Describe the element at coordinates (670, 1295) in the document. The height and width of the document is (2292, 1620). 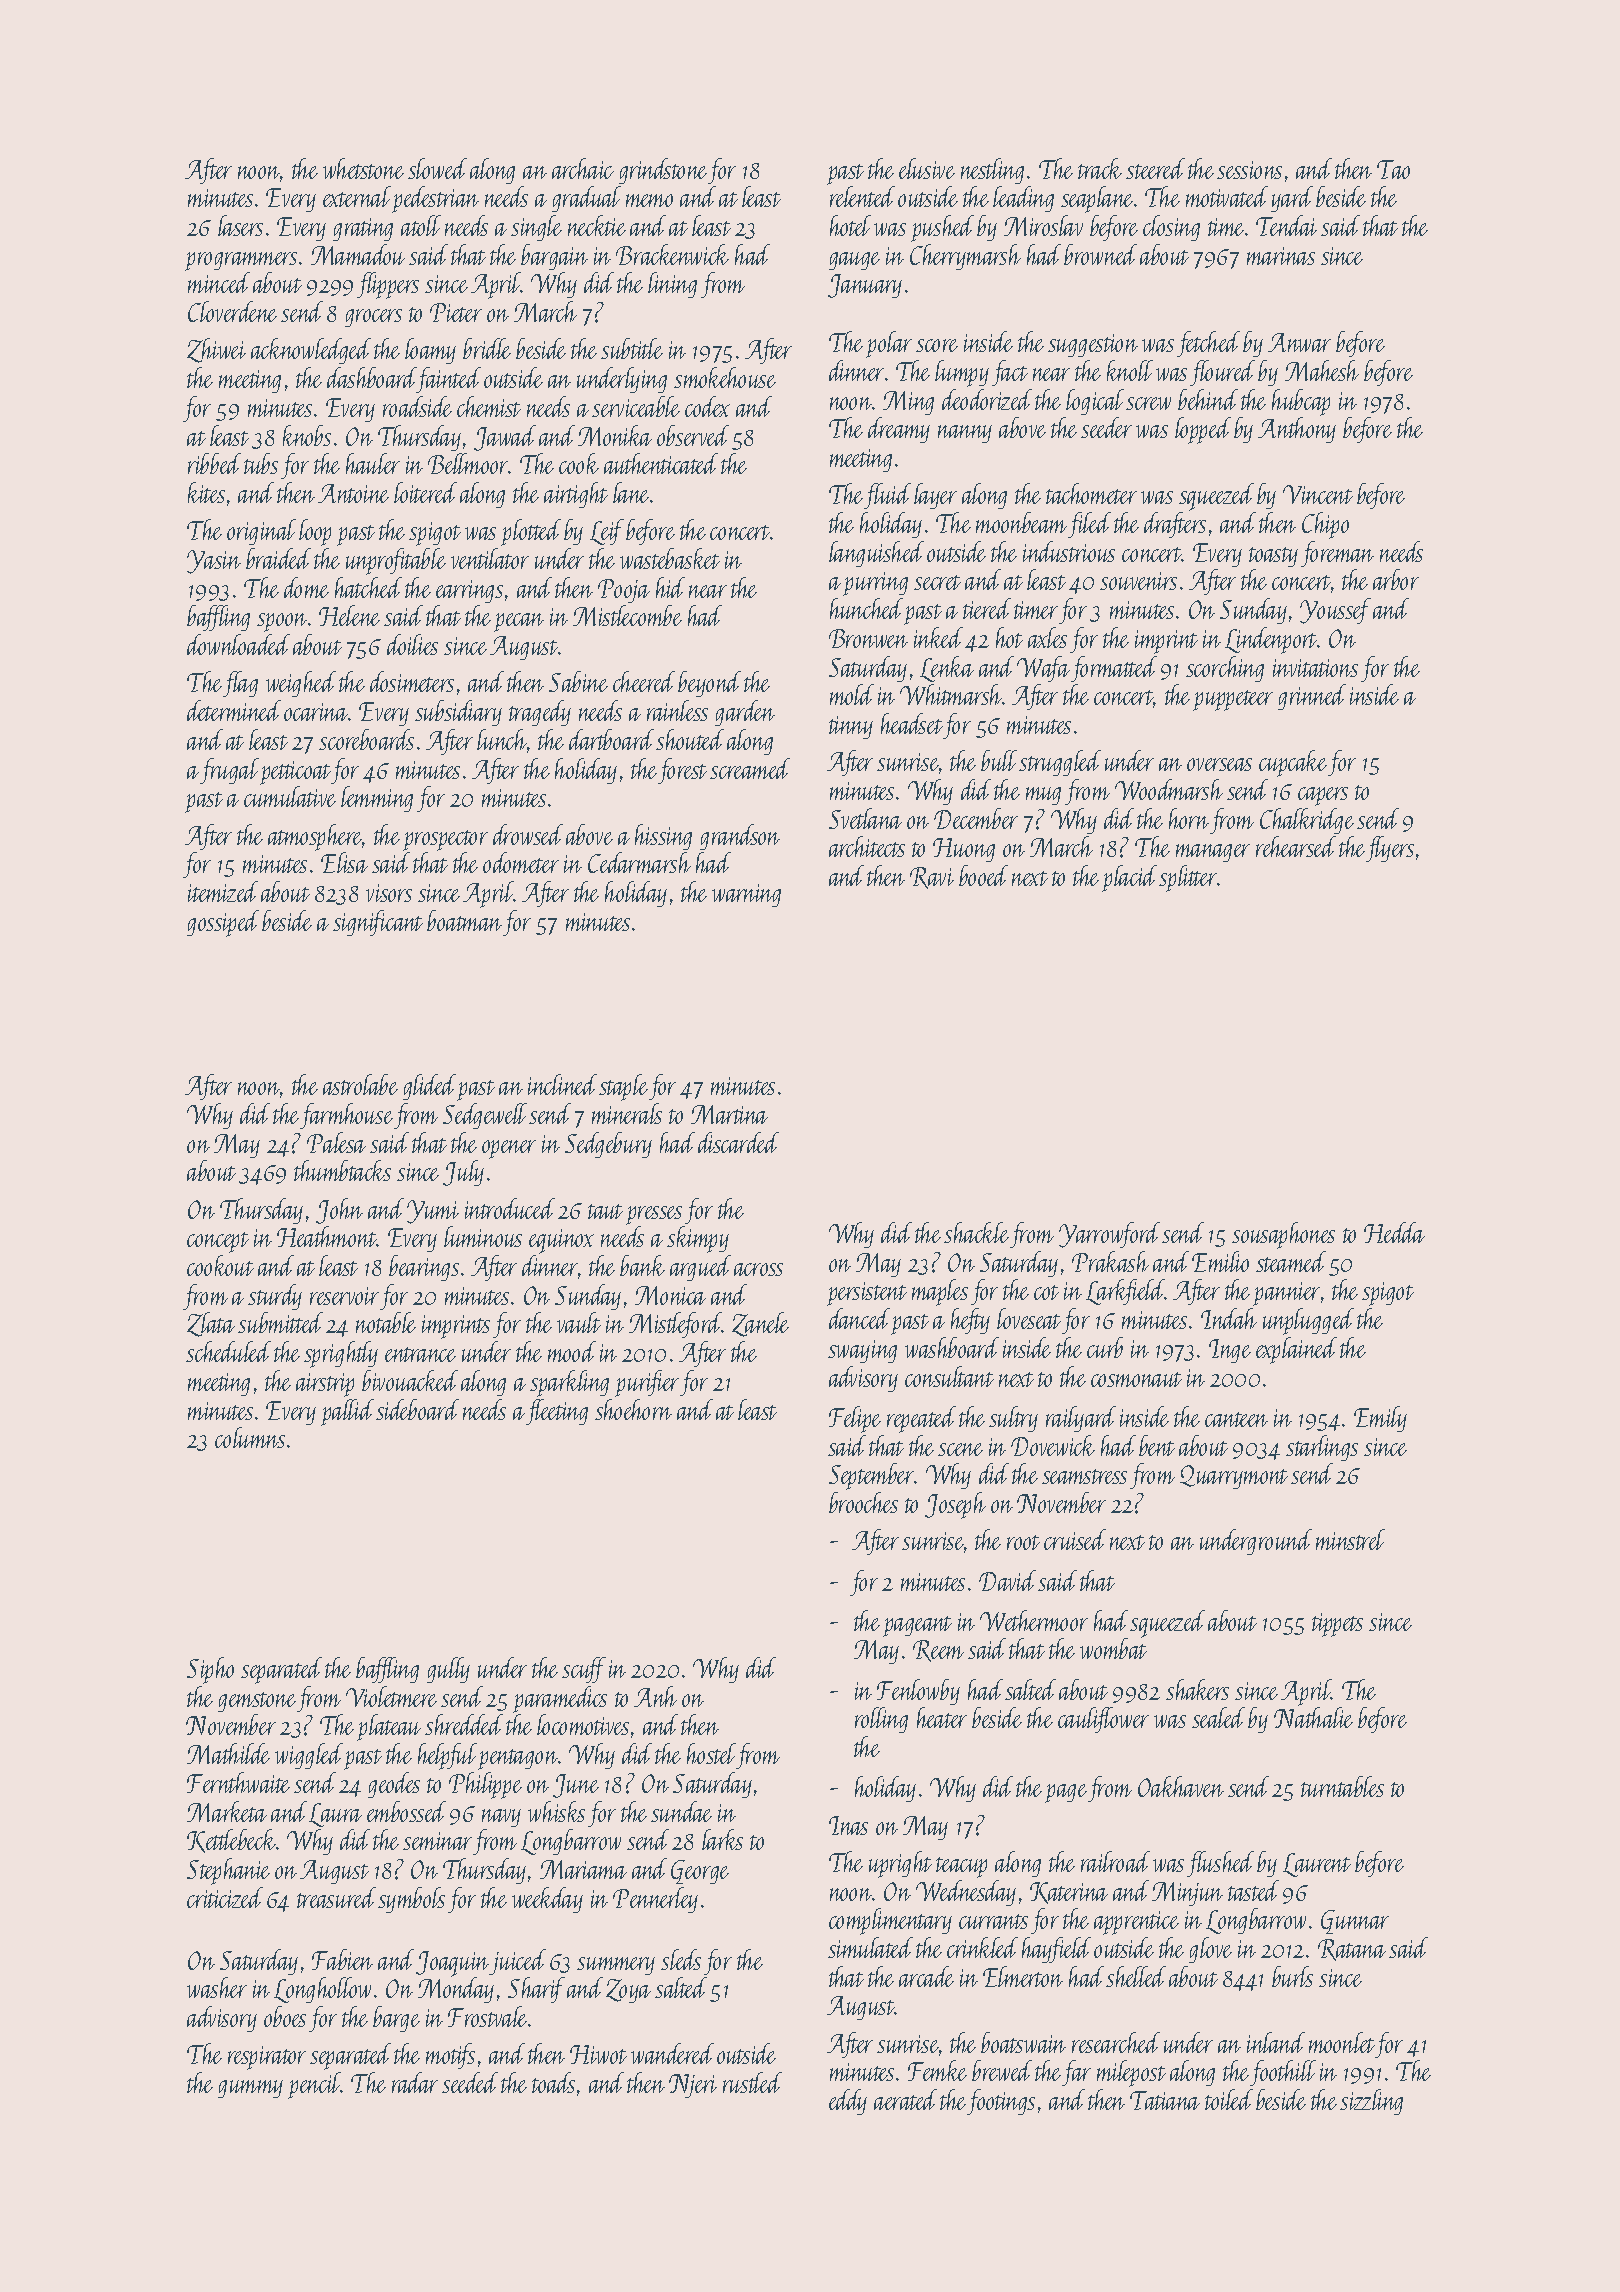
I see `Monica` at that location.
